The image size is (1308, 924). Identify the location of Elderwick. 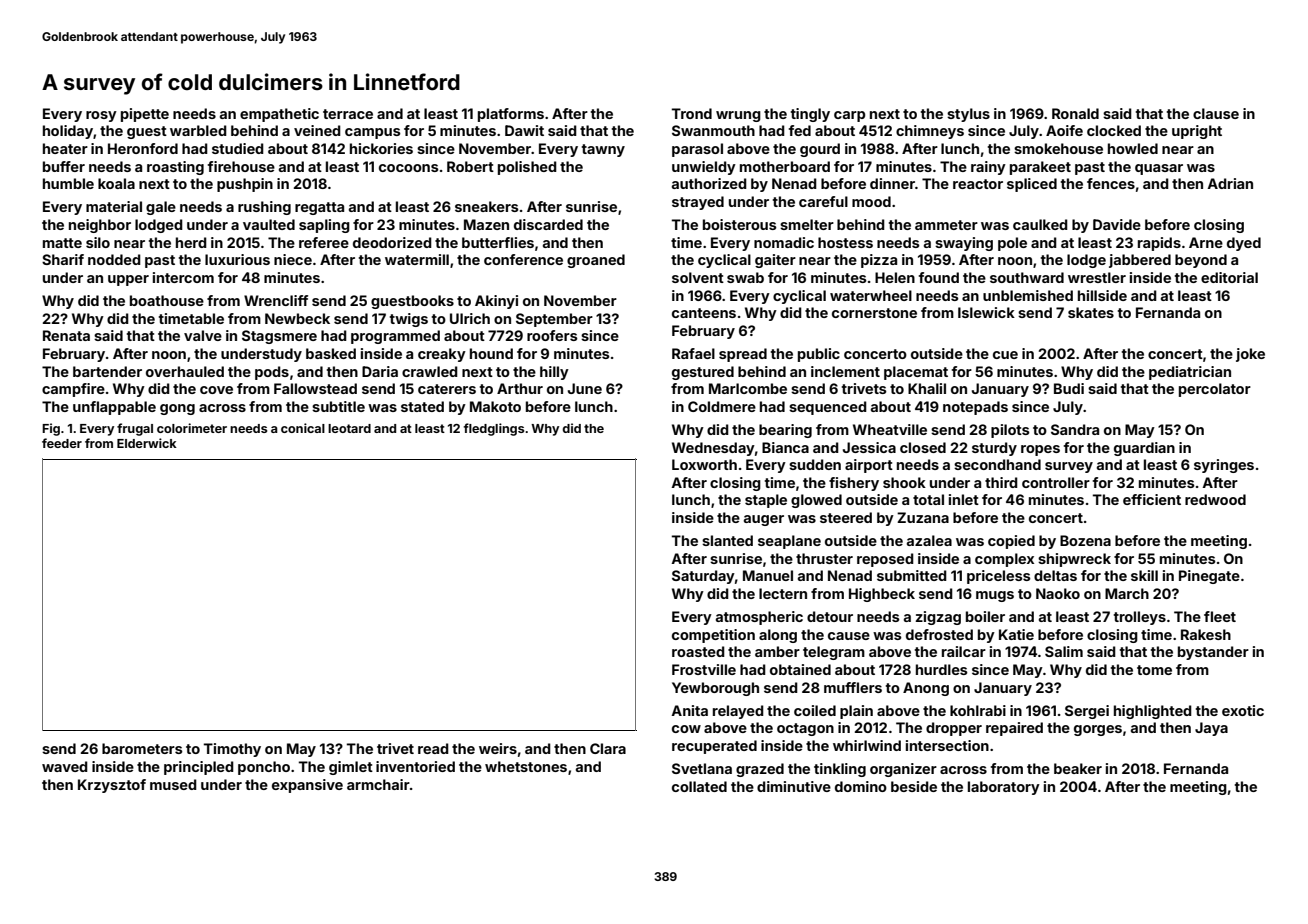
(147, 443).
